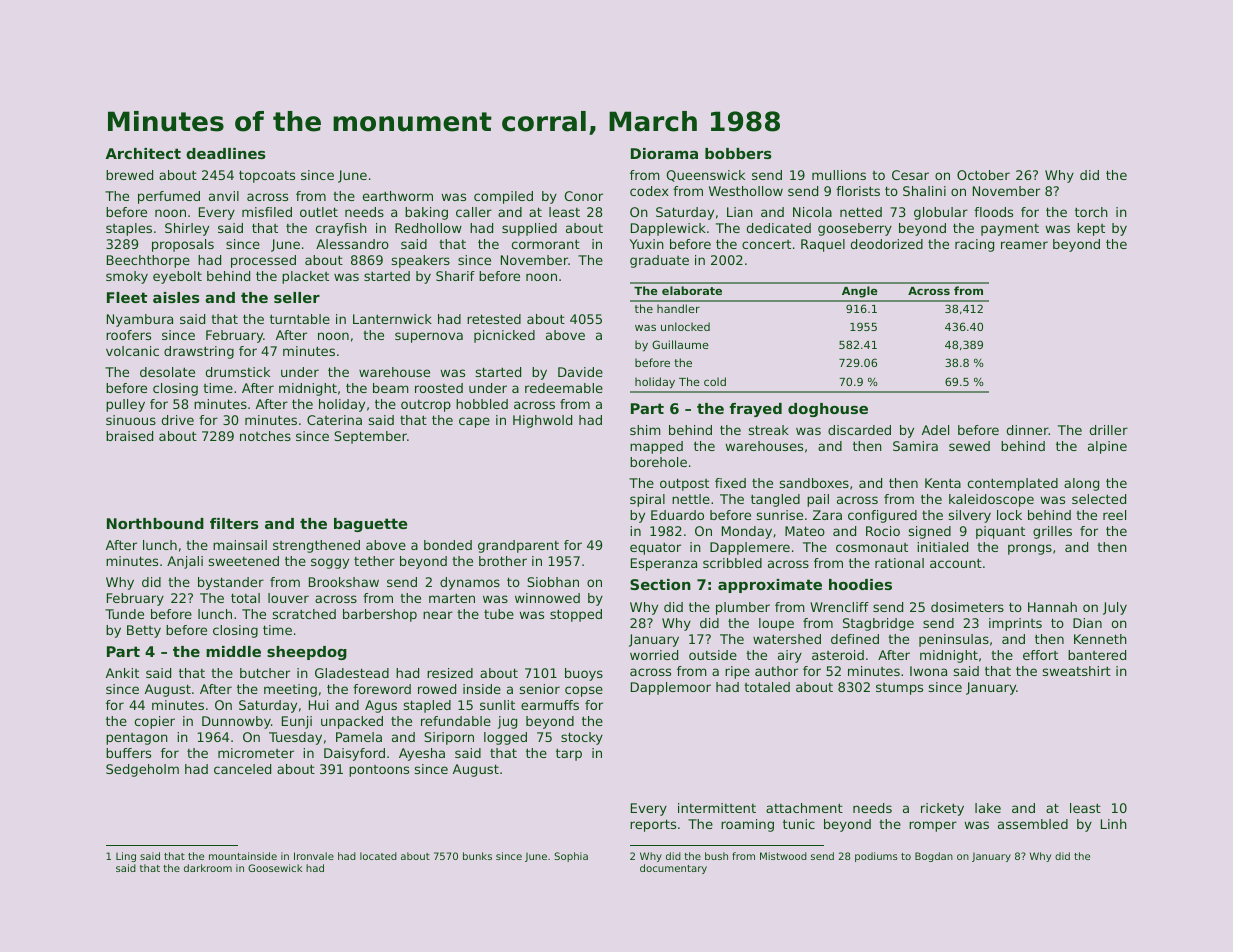 This screenshot has height=952, width=1233. Describe the element at coordinates (582, 738) in the screenshot. I see `stocky` at that location.
